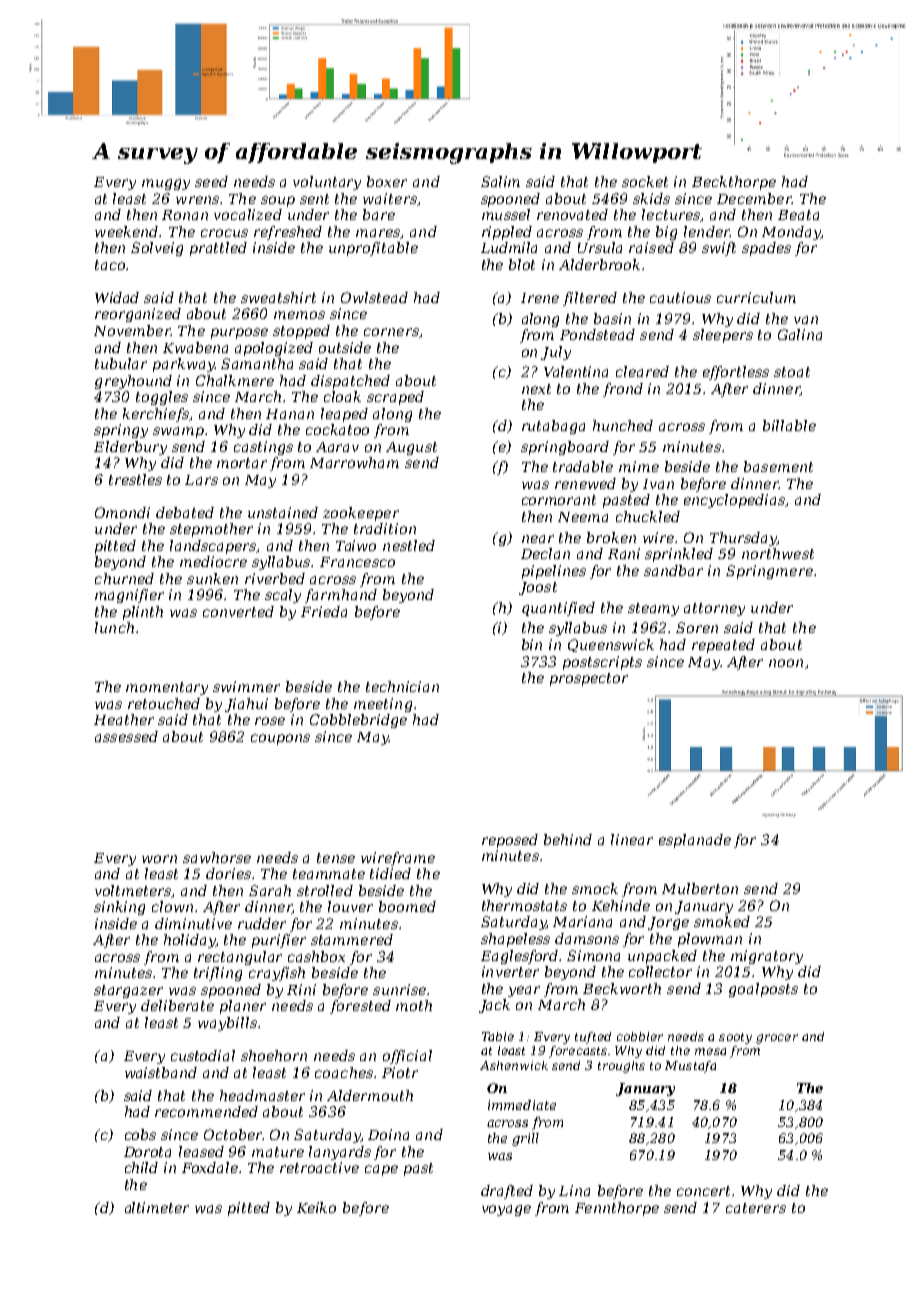 This screenshot has width=924, height=1314. I want to click on Ronan, so click(185, 215).
